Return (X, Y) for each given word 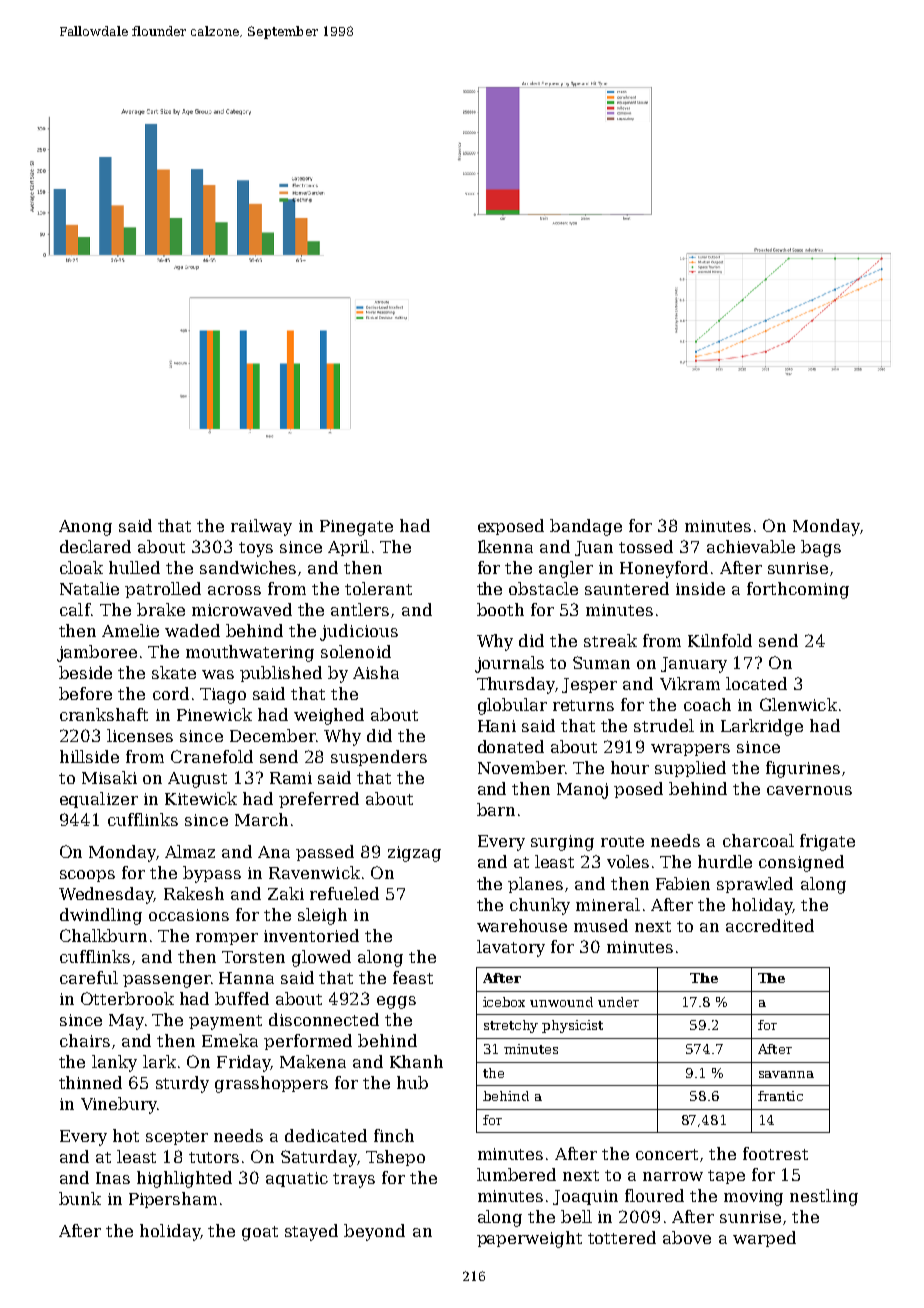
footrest (775, 1153)
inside (700, 588)
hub (412, 1082)
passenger (167, 981)
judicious (359, 632)
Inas (113, 1178)
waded (192, 630)
